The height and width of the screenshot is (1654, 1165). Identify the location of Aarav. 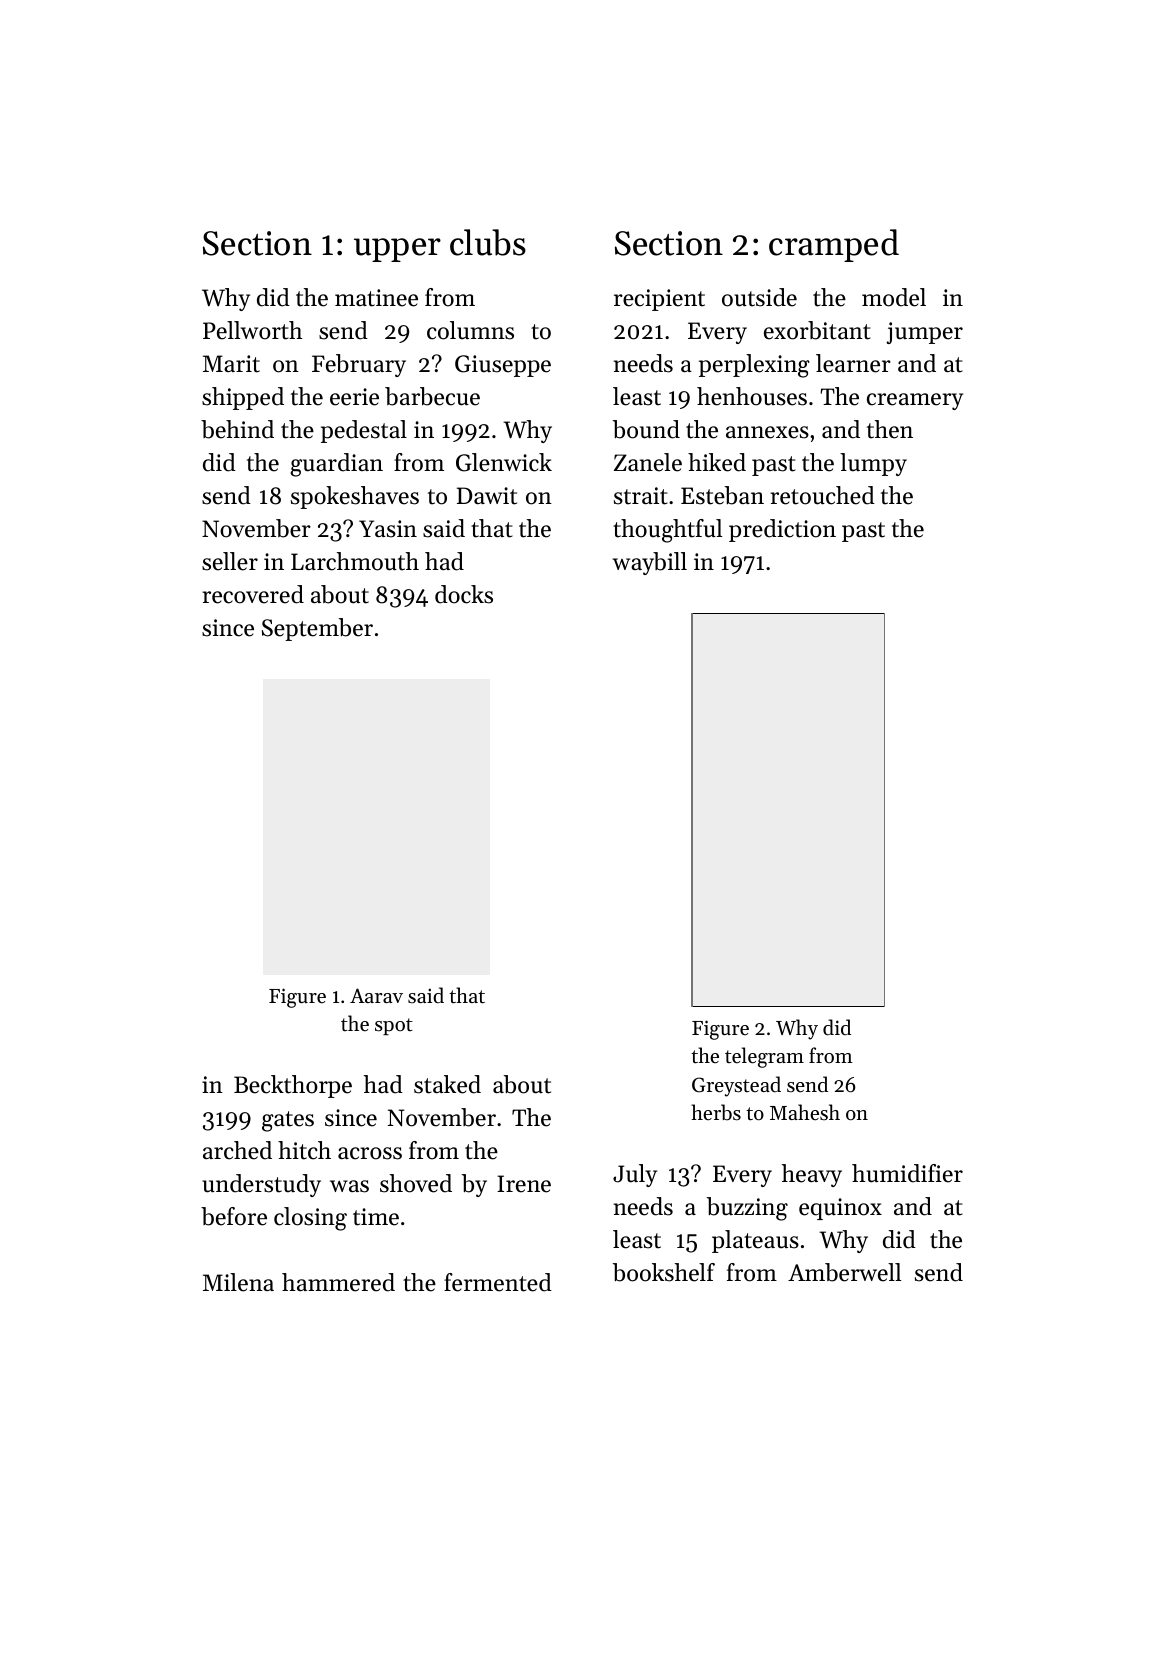
(376, 995).
